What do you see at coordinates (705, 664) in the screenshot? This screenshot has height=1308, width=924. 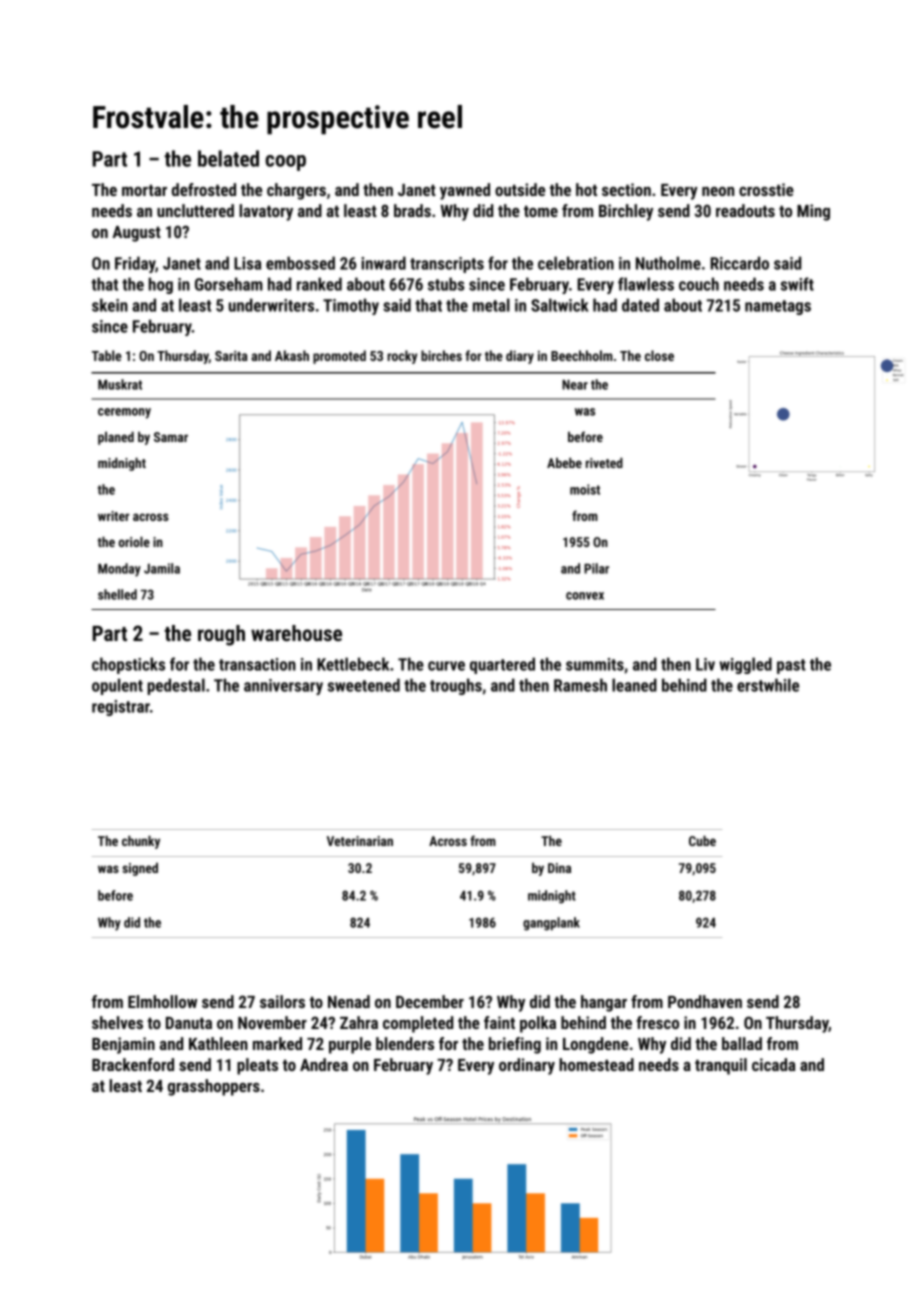 I see `Liv` at bounding box center [705, 664].
